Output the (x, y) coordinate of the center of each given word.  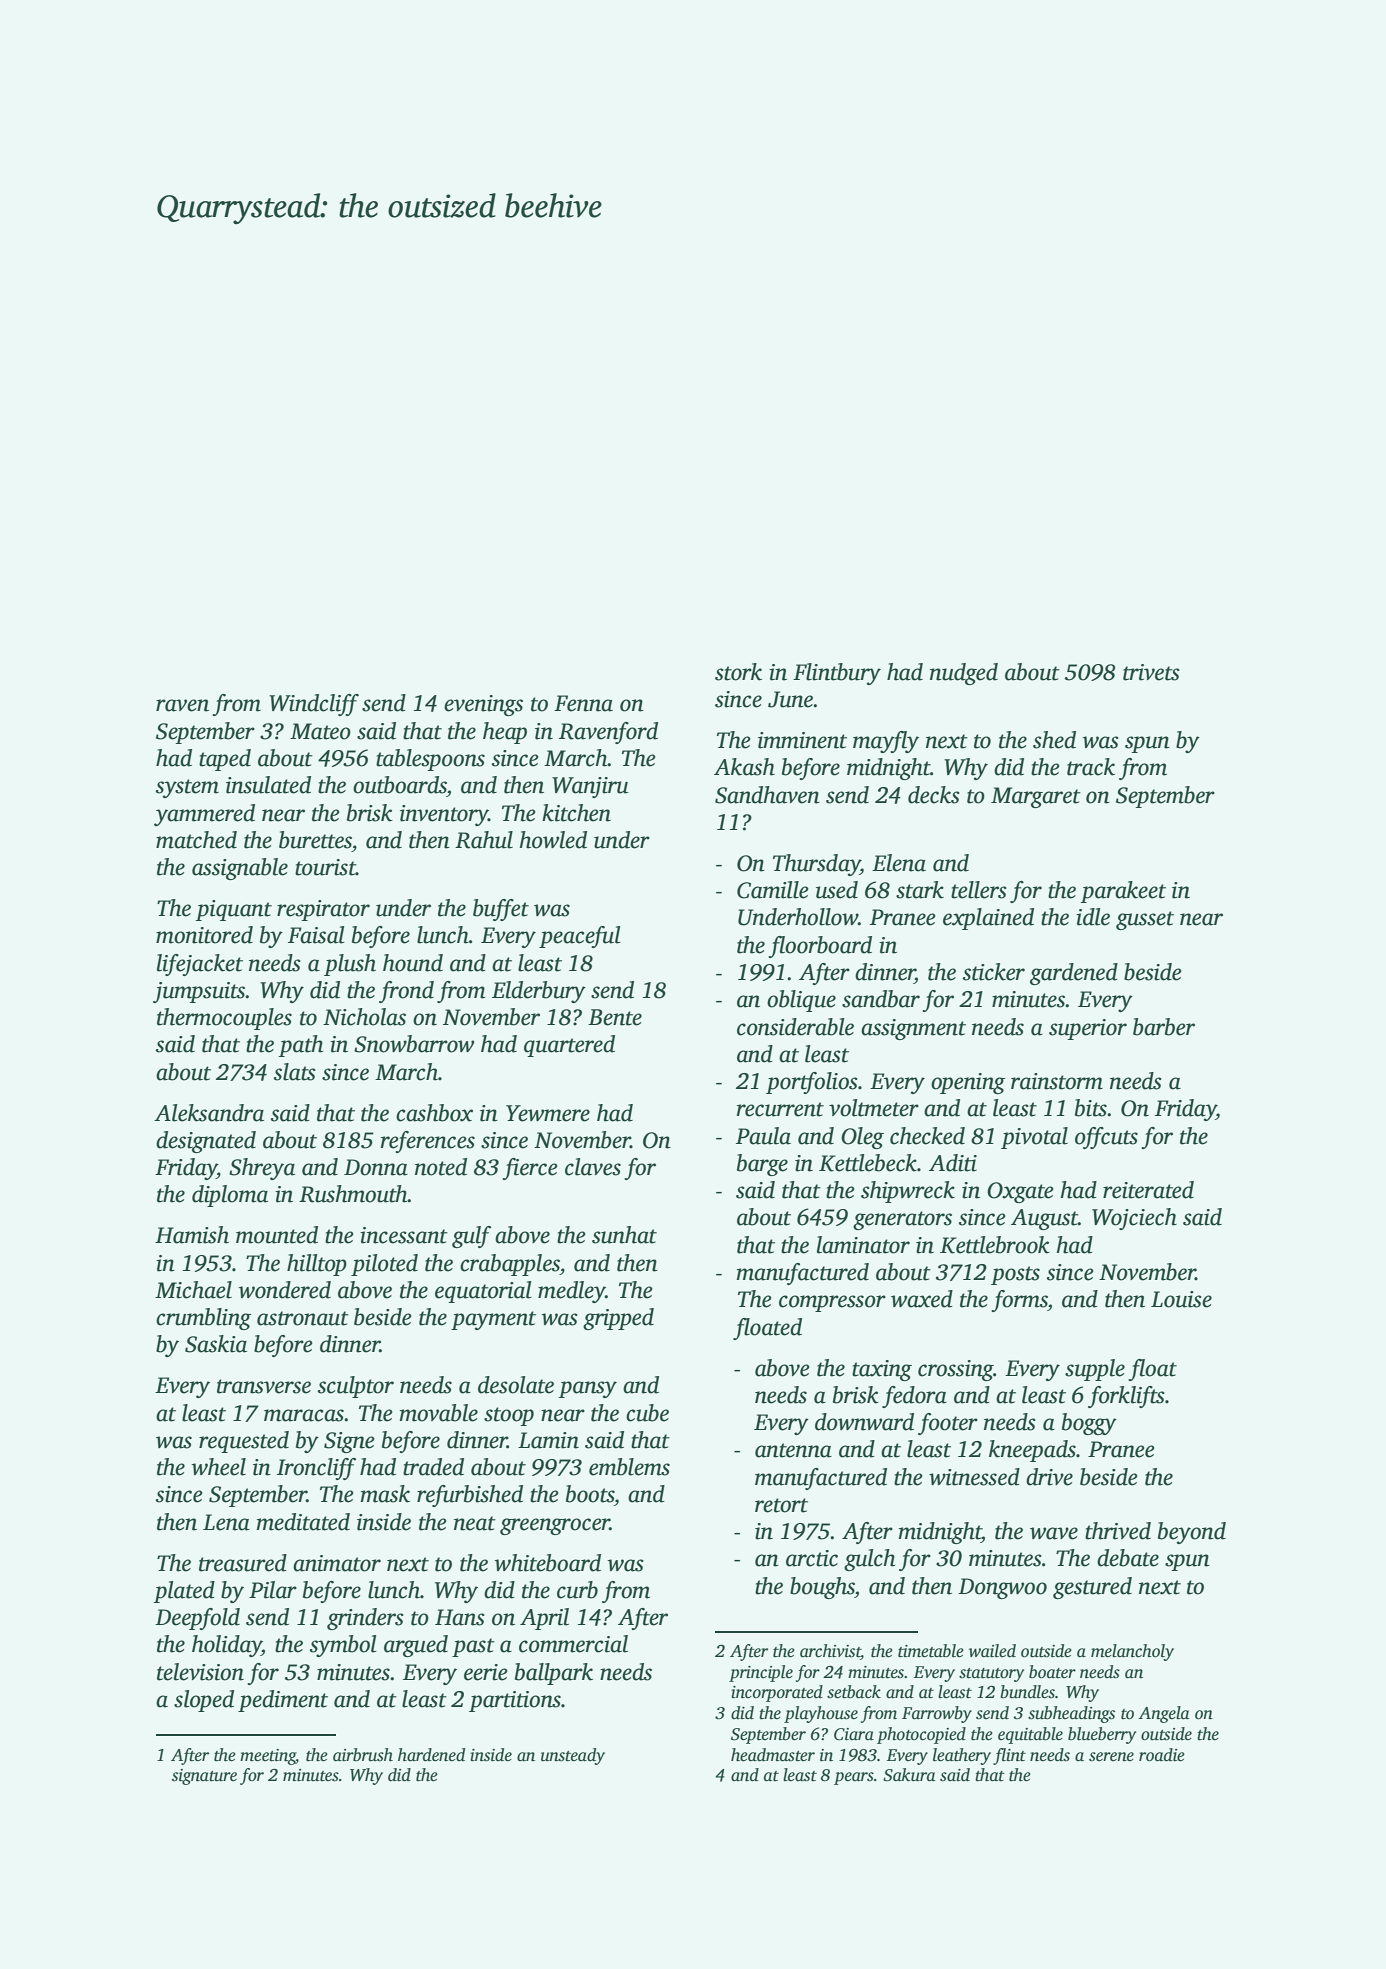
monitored (204, 935)
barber (1164, 1027)
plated (184, 1592)
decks (934, 795)
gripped (618, 1319)
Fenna (583, 703)
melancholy (1132, 1652)
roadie (1162, 1755)
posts (1015, 1275)
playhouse (821, 1714)
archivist (830, 1652)
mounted (277, 1235)
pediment (283, 1701)
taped (225, 760)
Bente (615, 1017)
